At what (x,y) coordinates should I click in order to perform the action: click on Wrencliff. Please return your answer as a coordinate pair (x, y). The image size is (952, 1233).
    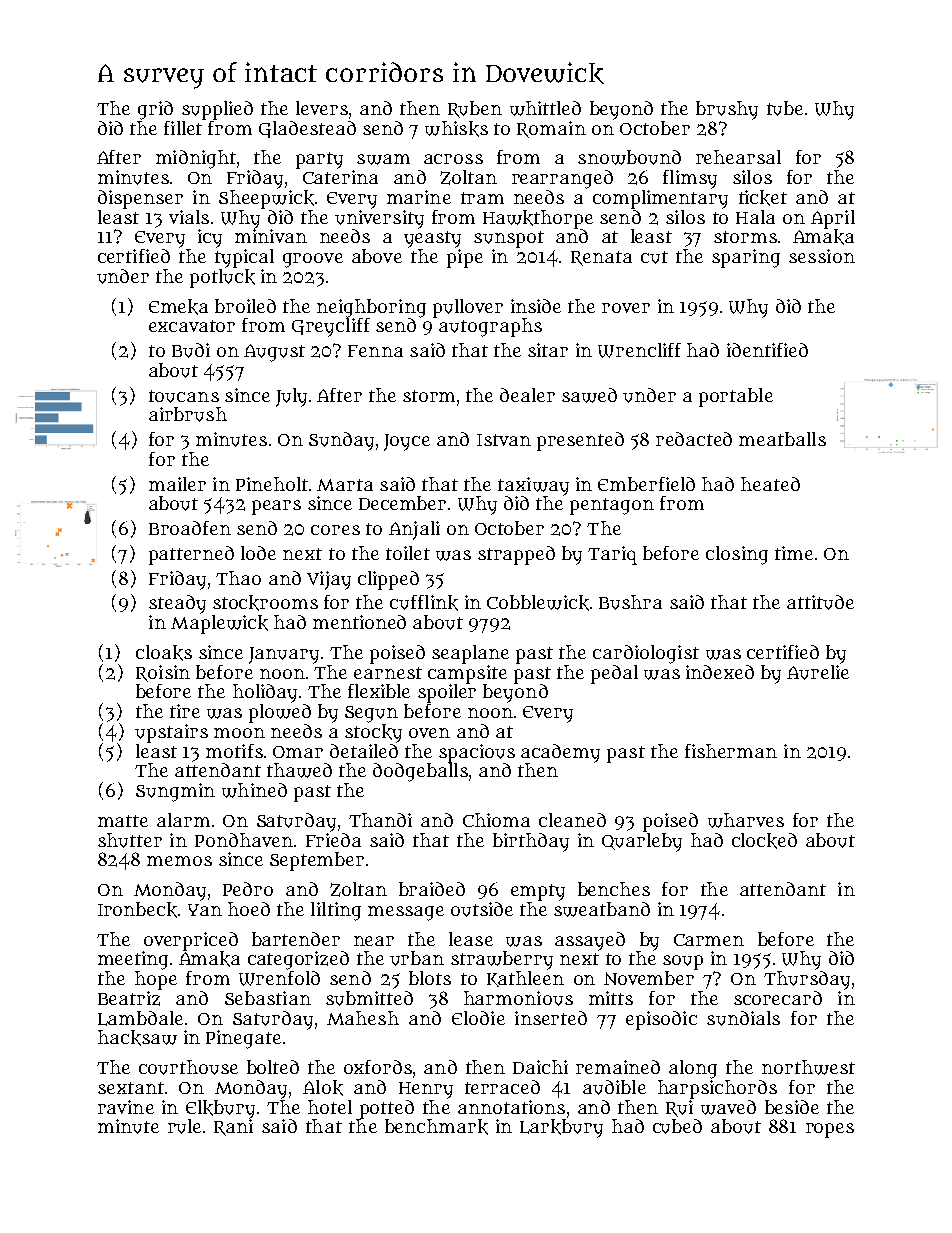
    Looking at the image, I should click on (639, 350).
